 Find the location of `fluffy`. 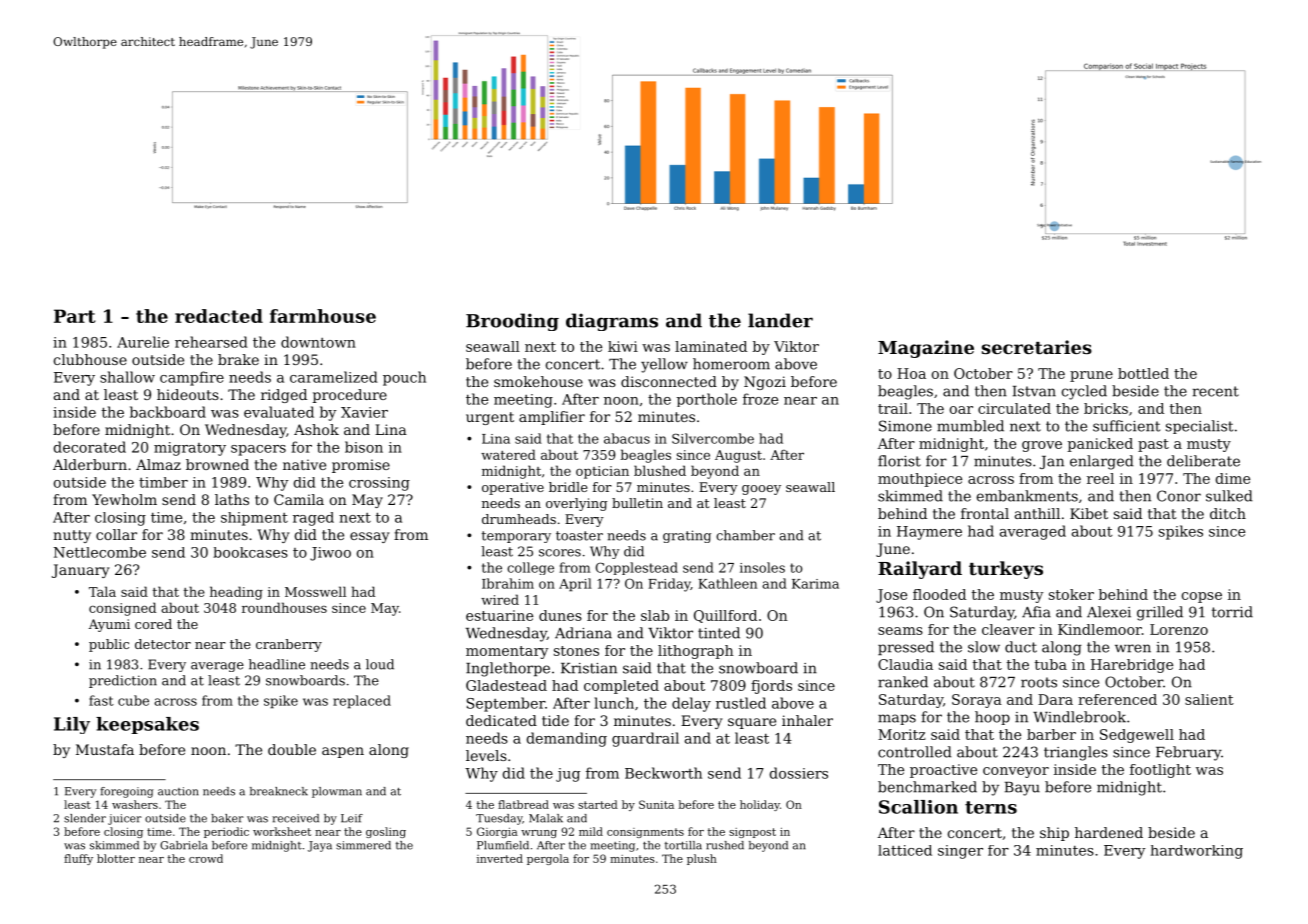

fluffy is located at coordinates (78, 859).
